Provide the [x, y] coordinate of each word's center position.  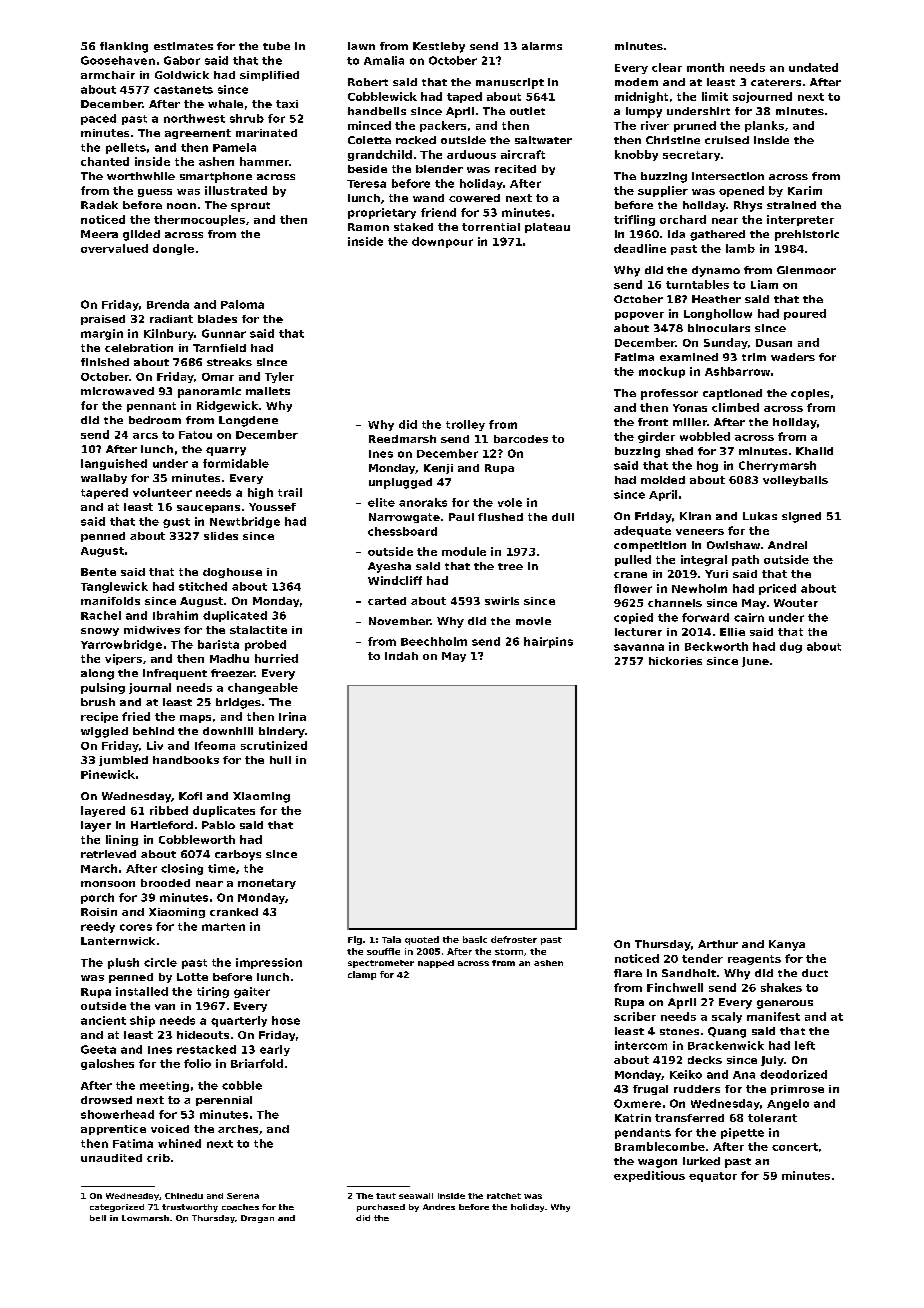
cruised [727, 140]
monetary [267, 884]
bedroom [155, 420]
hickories [675, 661]
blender [439, 169]
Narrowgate [404, 518]
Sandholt [689, 973]
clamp [362, 975]
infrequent [175, 674]
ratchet [504, 1196]
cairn [749, 617]
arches [238, 1129]
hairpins [548, 642]
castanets [183, 90]
